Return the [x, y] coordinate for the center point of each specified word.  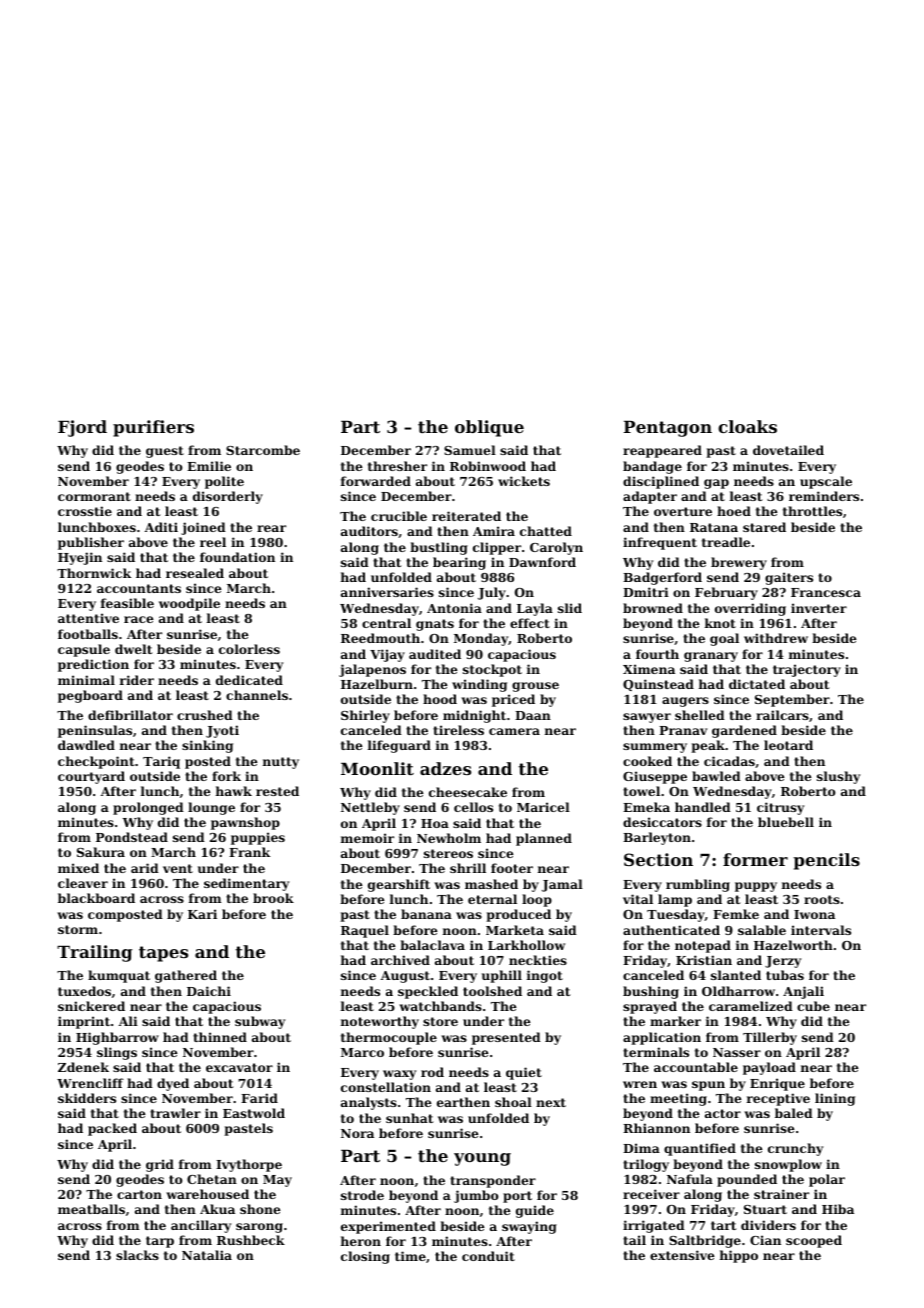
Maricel [543, 807]
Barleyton [657, 838]
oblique [489, 428]
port [517, 1197]
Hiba [838, 1209]
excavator [239, 1067]
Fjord [82, 428]
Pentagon [668, 429]
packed [112, 1129]
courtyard [91, 777]
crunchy [795, 1149]
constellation [386, 1087]
